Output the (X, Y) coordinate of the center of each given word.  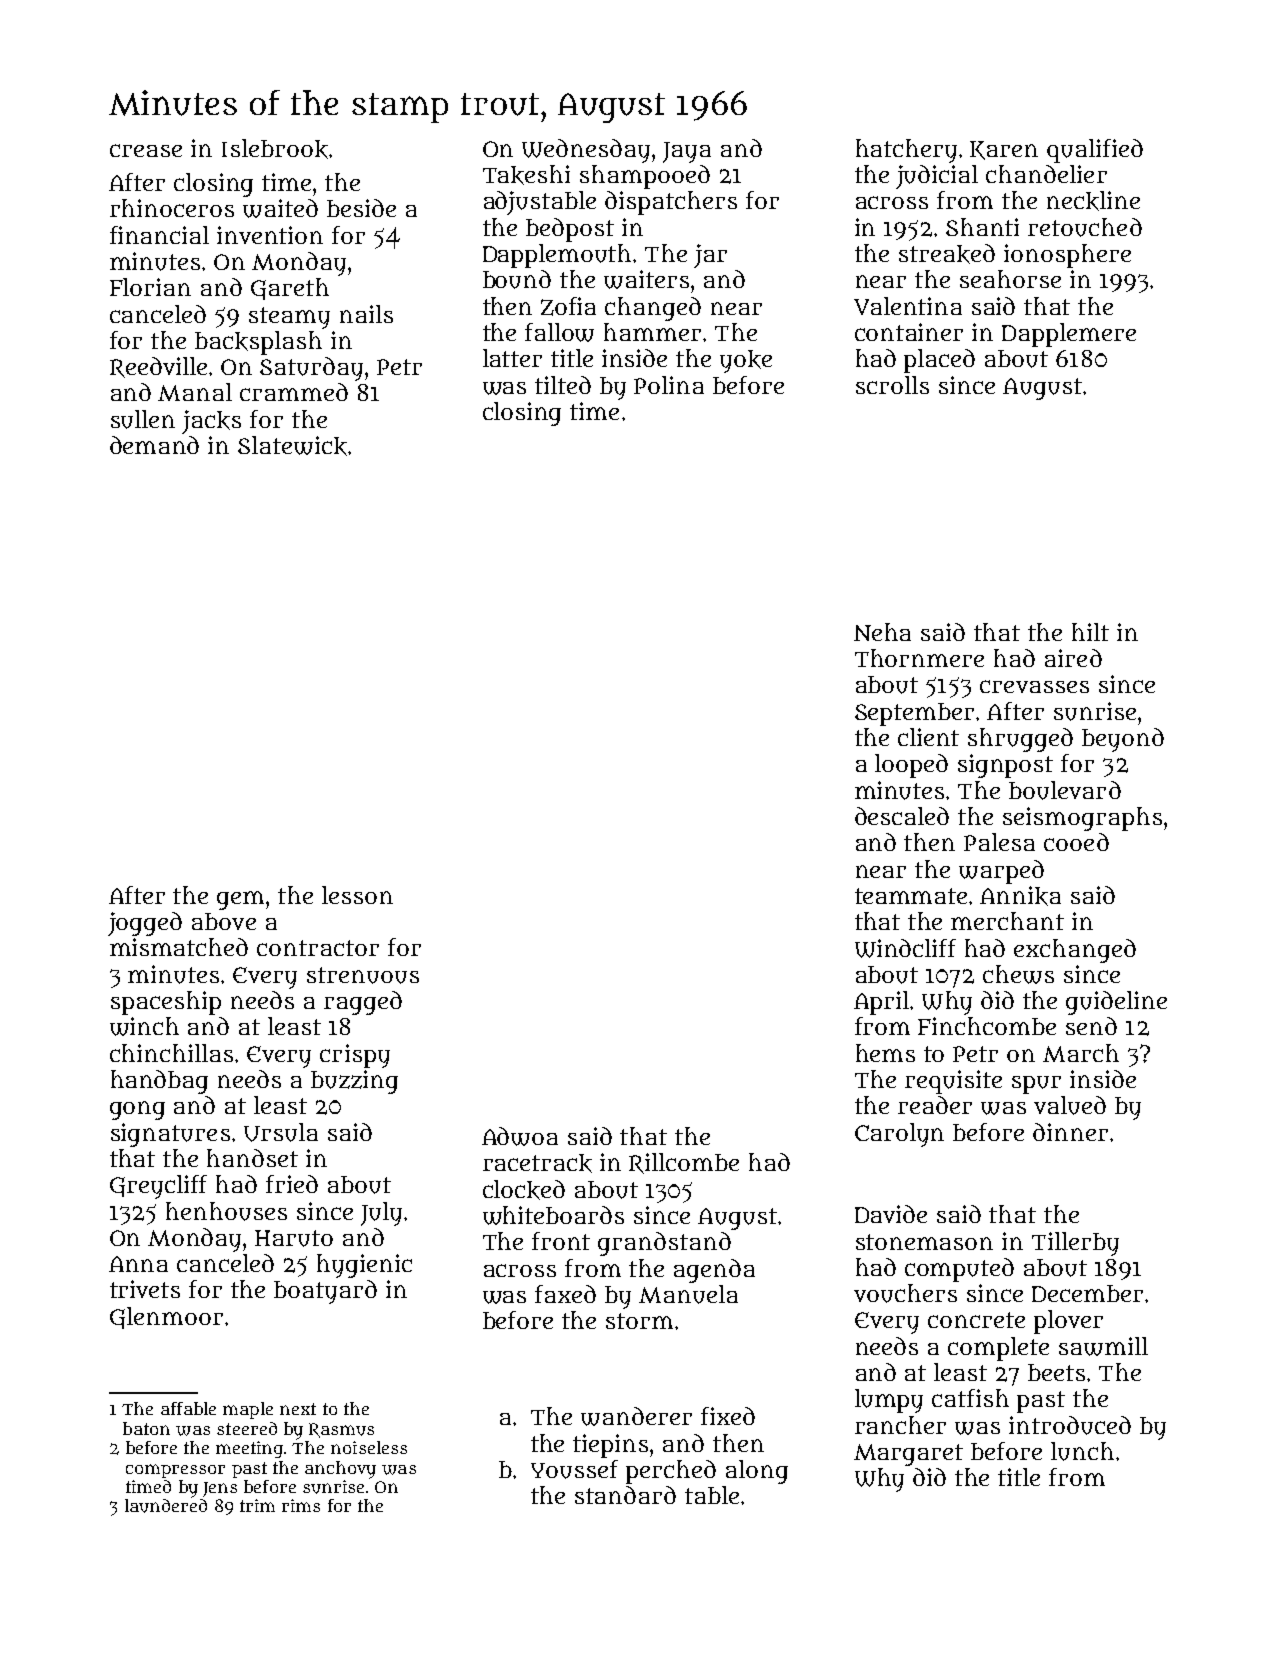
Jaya (687, 152)
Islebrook (275, 149)
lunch (1082, 1451)
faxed (565, 1294)
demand (154, 445)
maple (248, 1410)
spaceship (166, 1003)
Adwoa (520, 1136)
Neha (882, 632)
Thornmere (919, 658)
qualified (1095, 151)
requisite (953, 1082)
